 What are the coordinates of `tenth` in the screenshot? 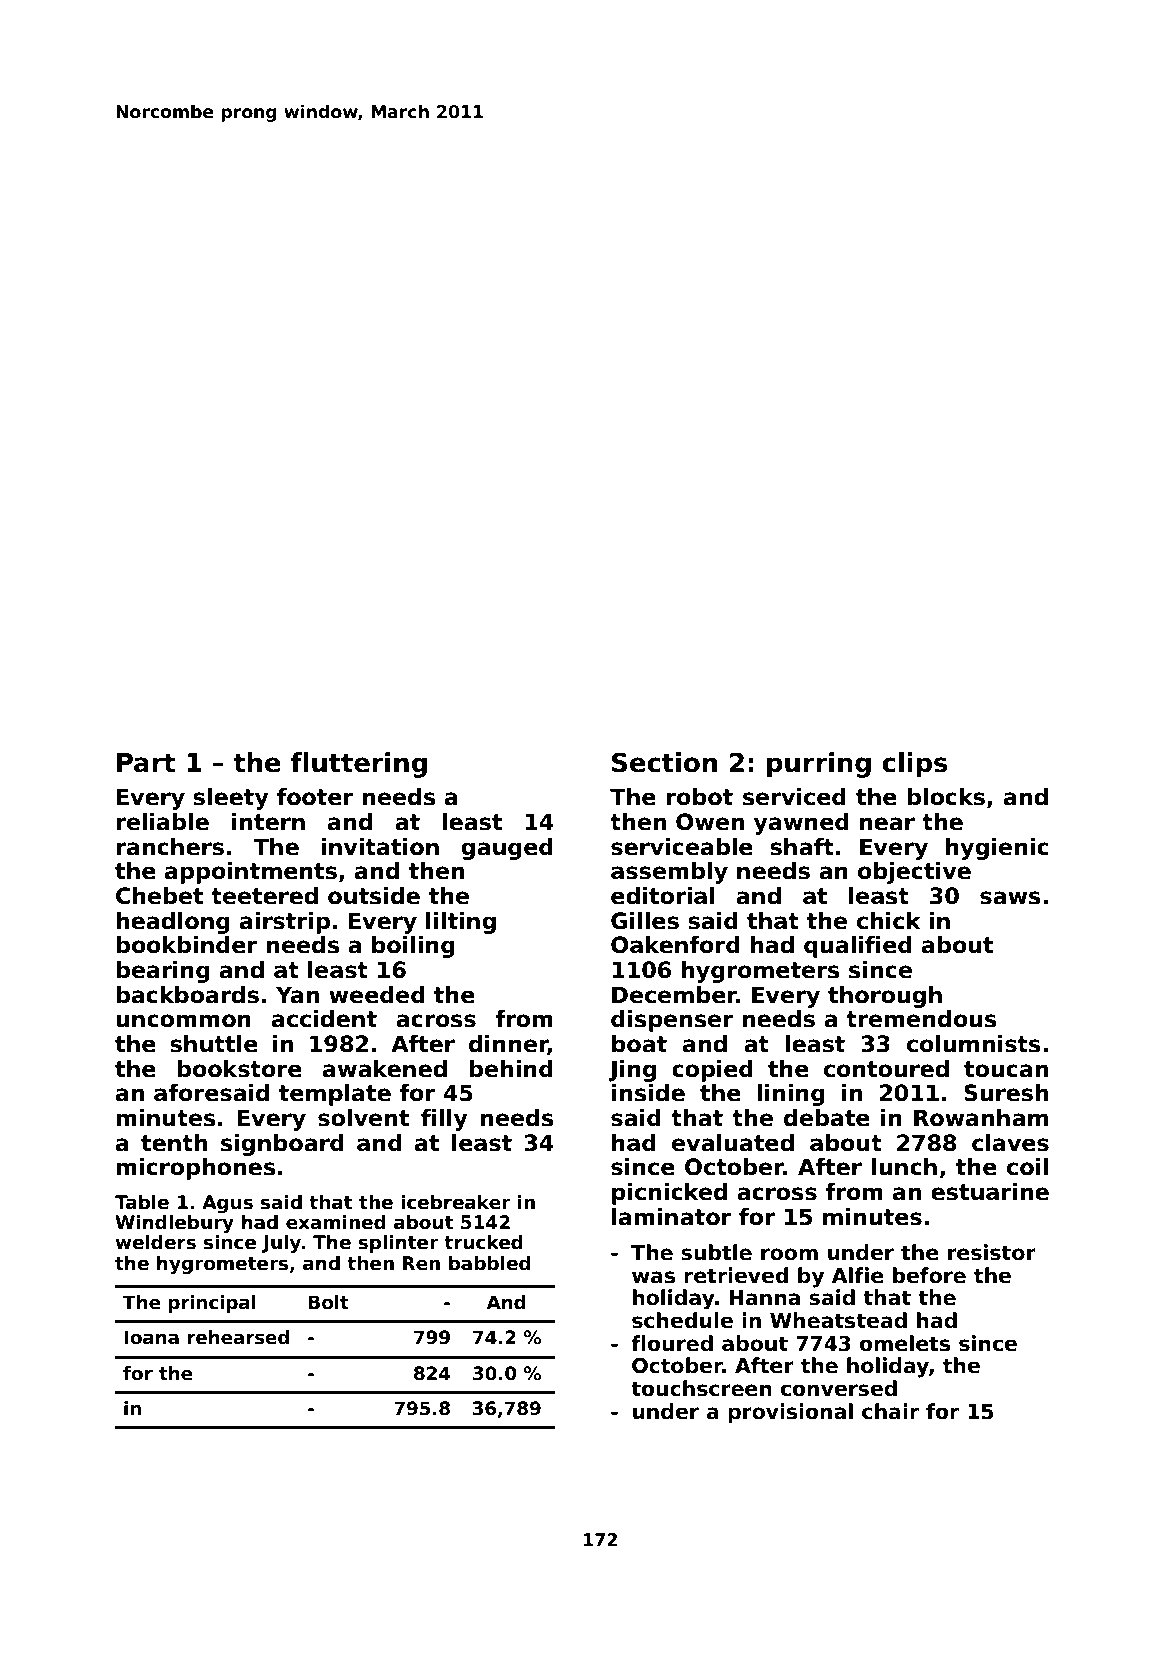 It's located at (174, 1143).
